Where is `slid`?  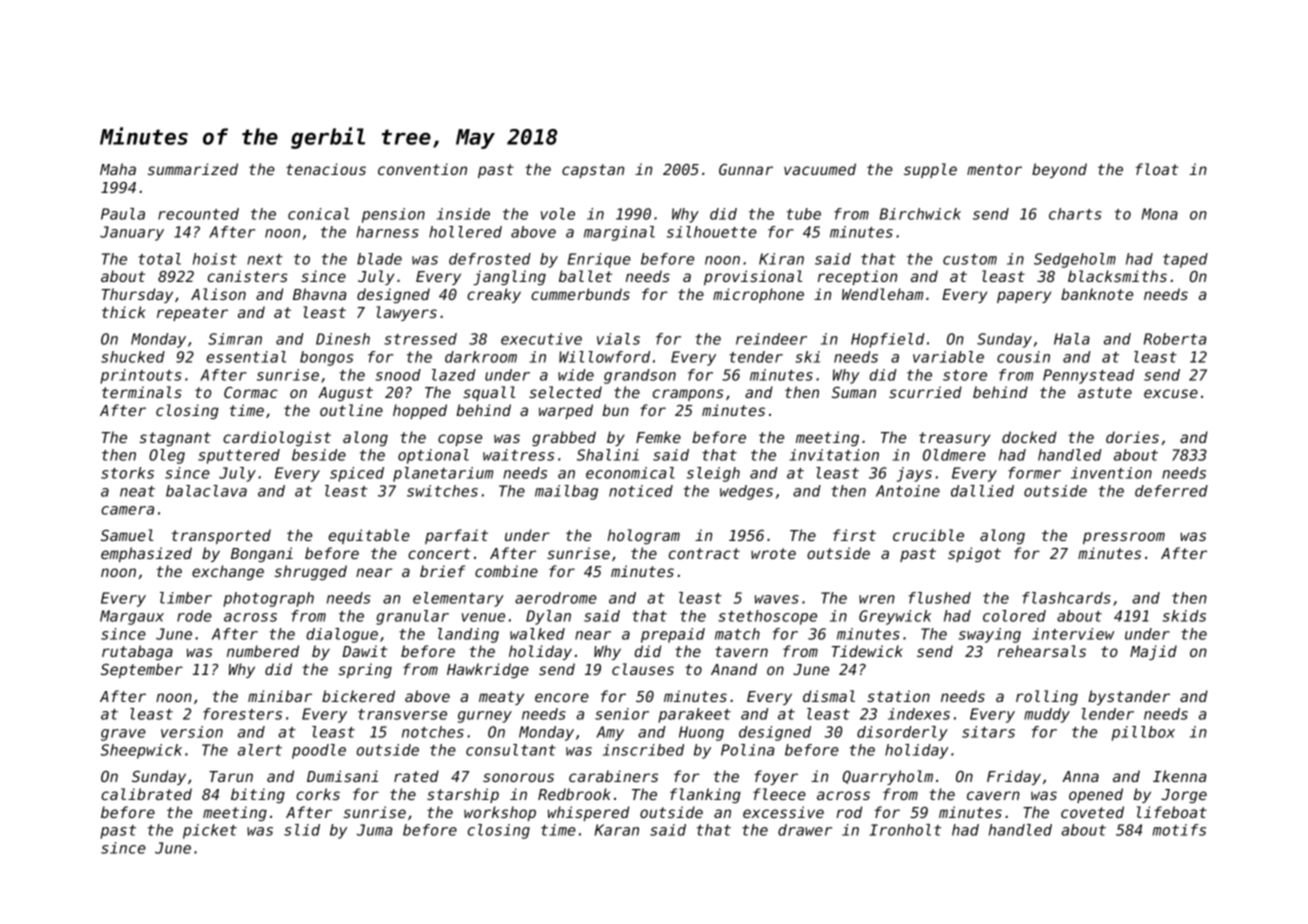
slid is located at coordinates (302, 830).
